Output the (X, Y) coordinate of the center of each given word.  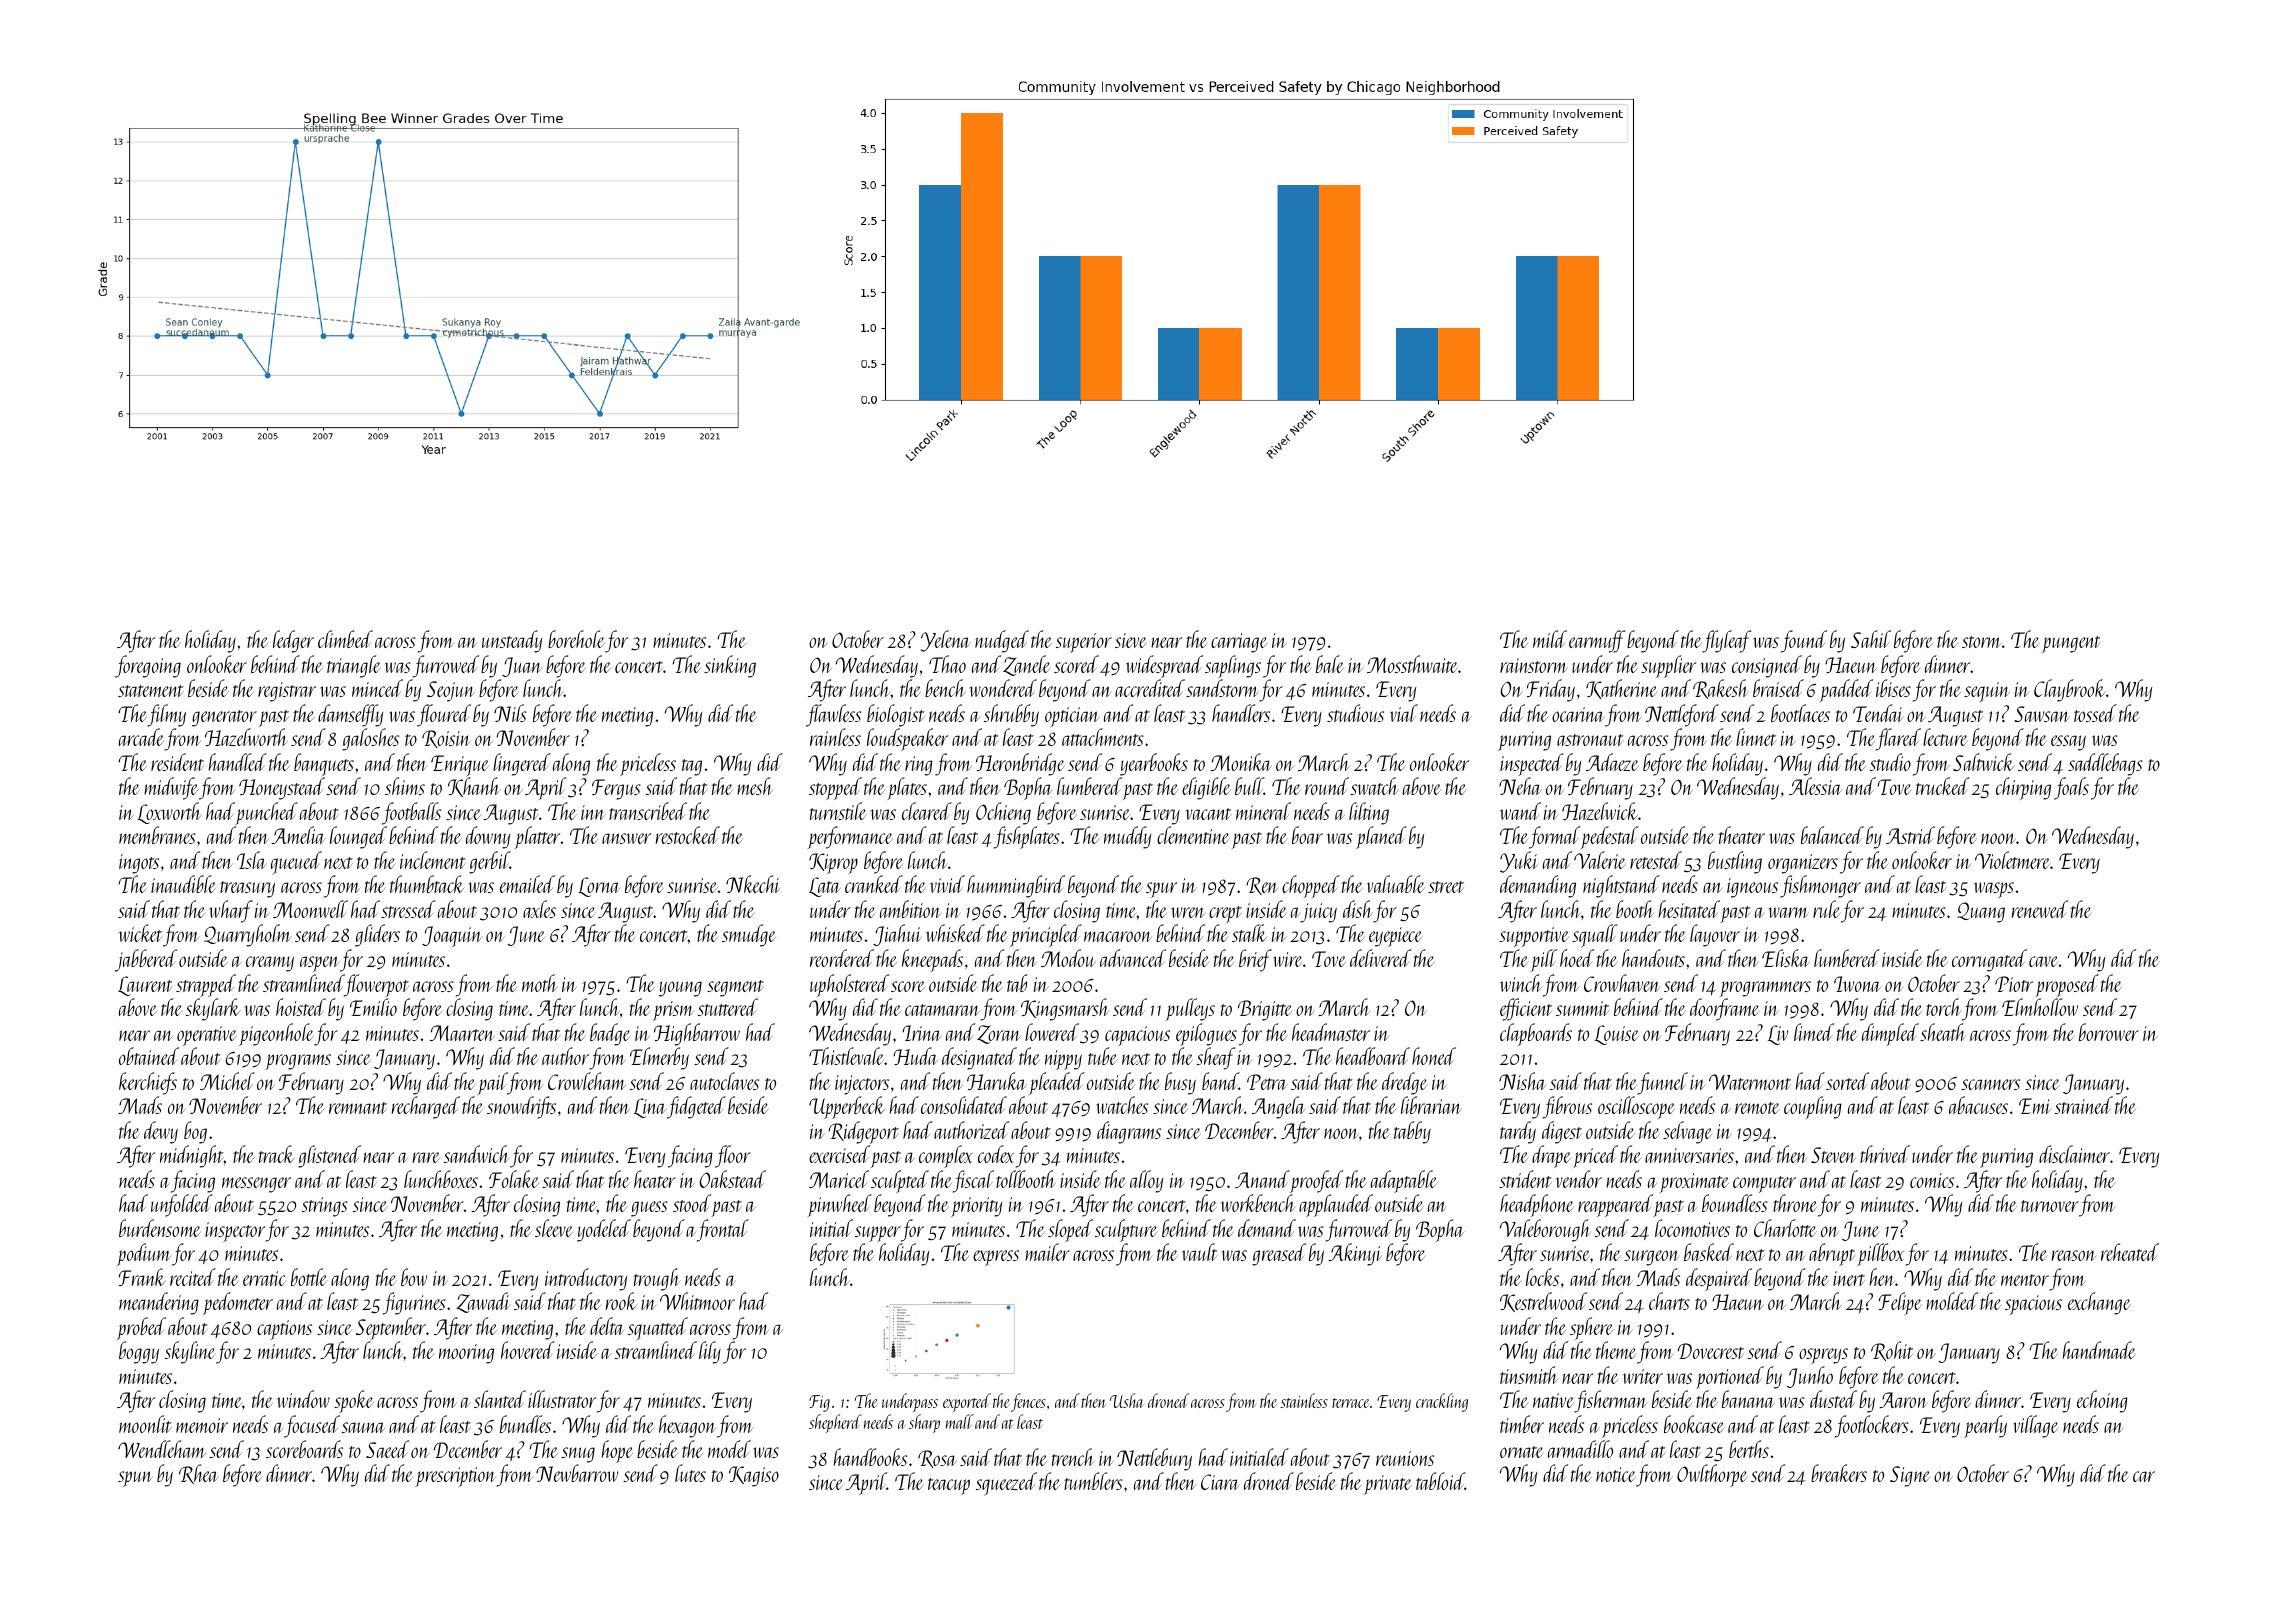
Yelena (946, 641)
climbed (345, 639)
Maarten (462, 1033)
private (1387, 1485)
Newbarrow (577, 1473)
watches (1122, 1105)
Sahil (1871, 639)
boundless (1735, 1203)
